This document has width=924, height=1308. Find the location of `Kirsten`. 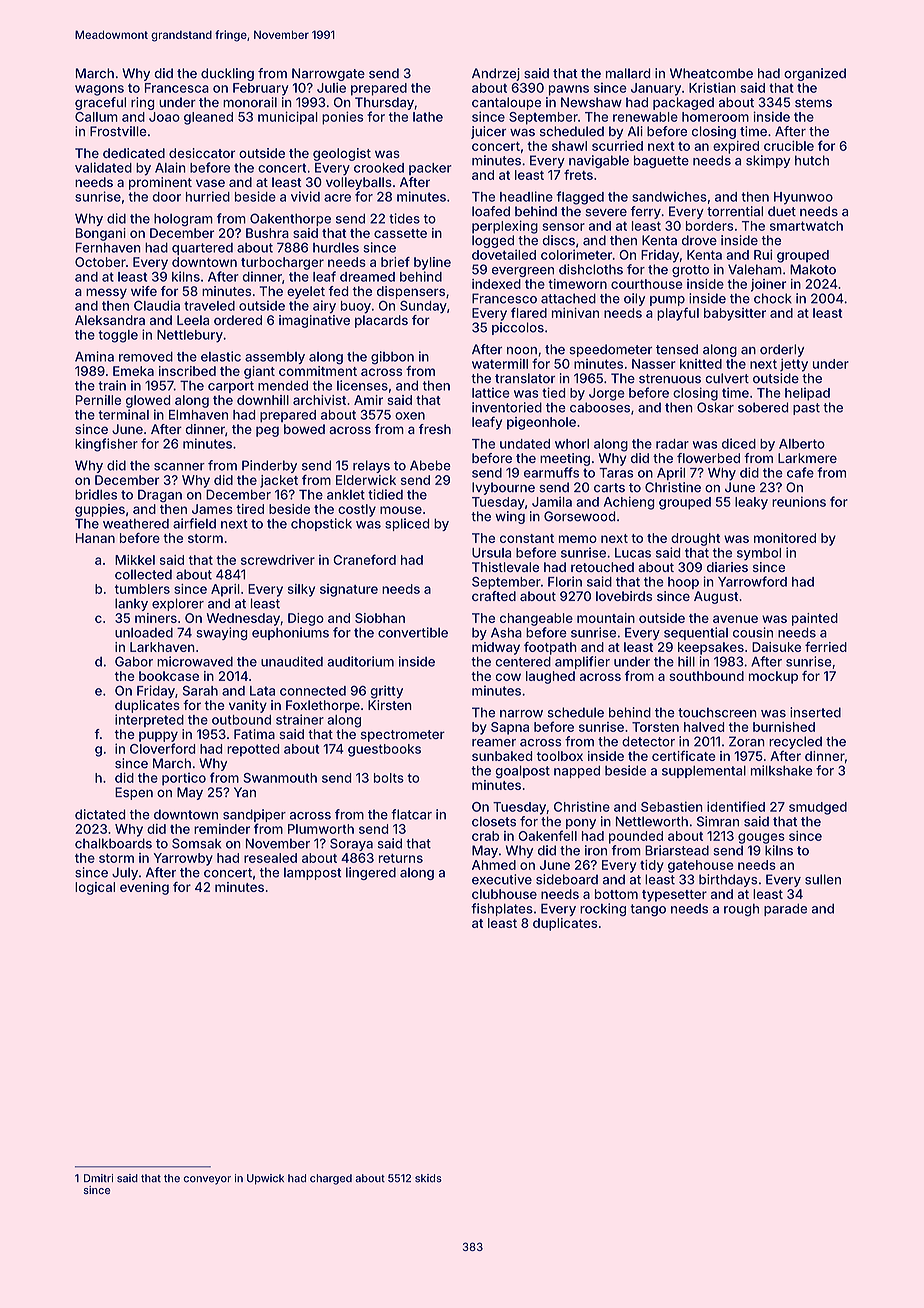

Kirsten is located at coordinates (390, 705).
